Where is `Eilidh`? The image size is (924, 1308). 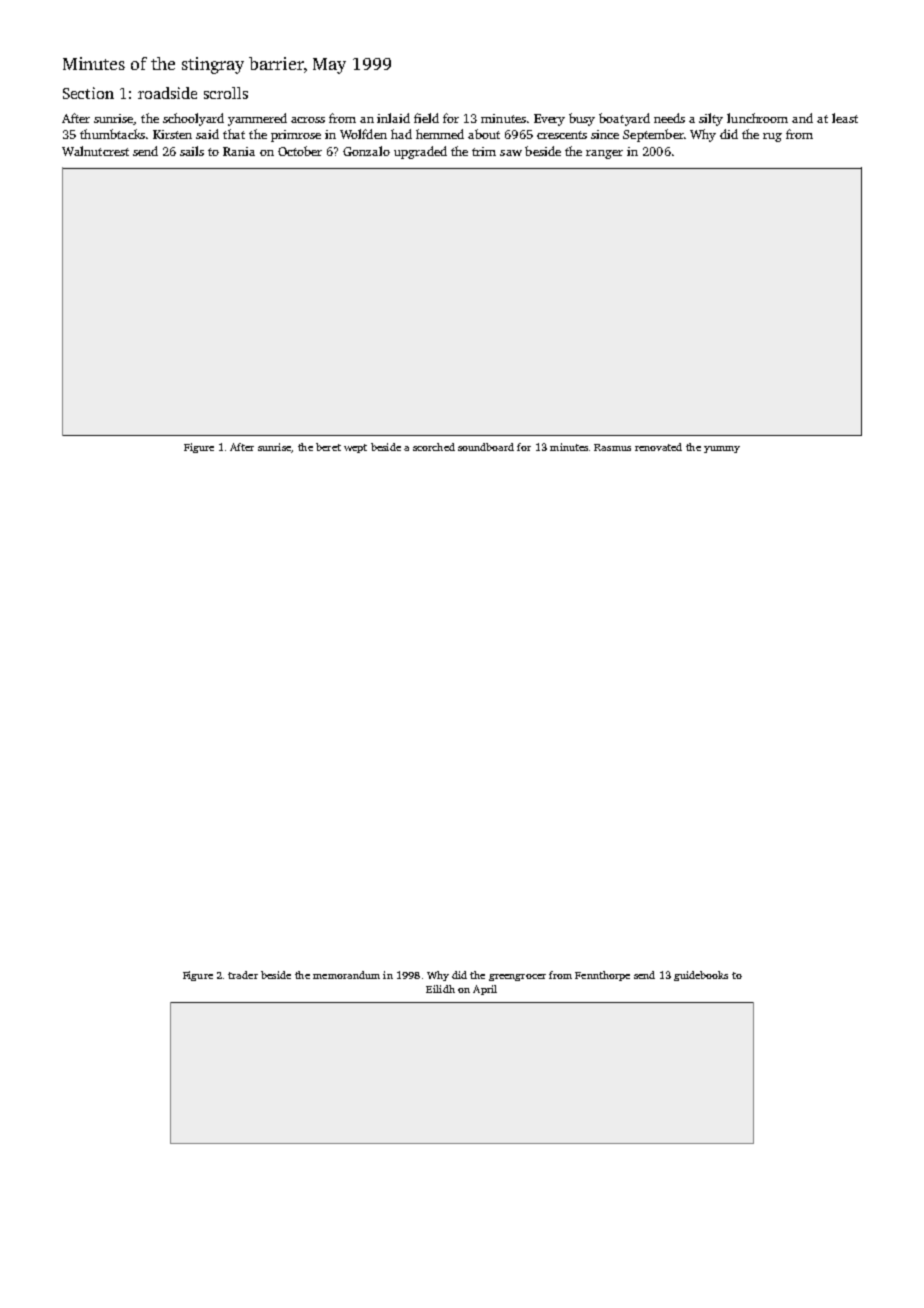 Eilidh is located at coordinates (440, 989).
